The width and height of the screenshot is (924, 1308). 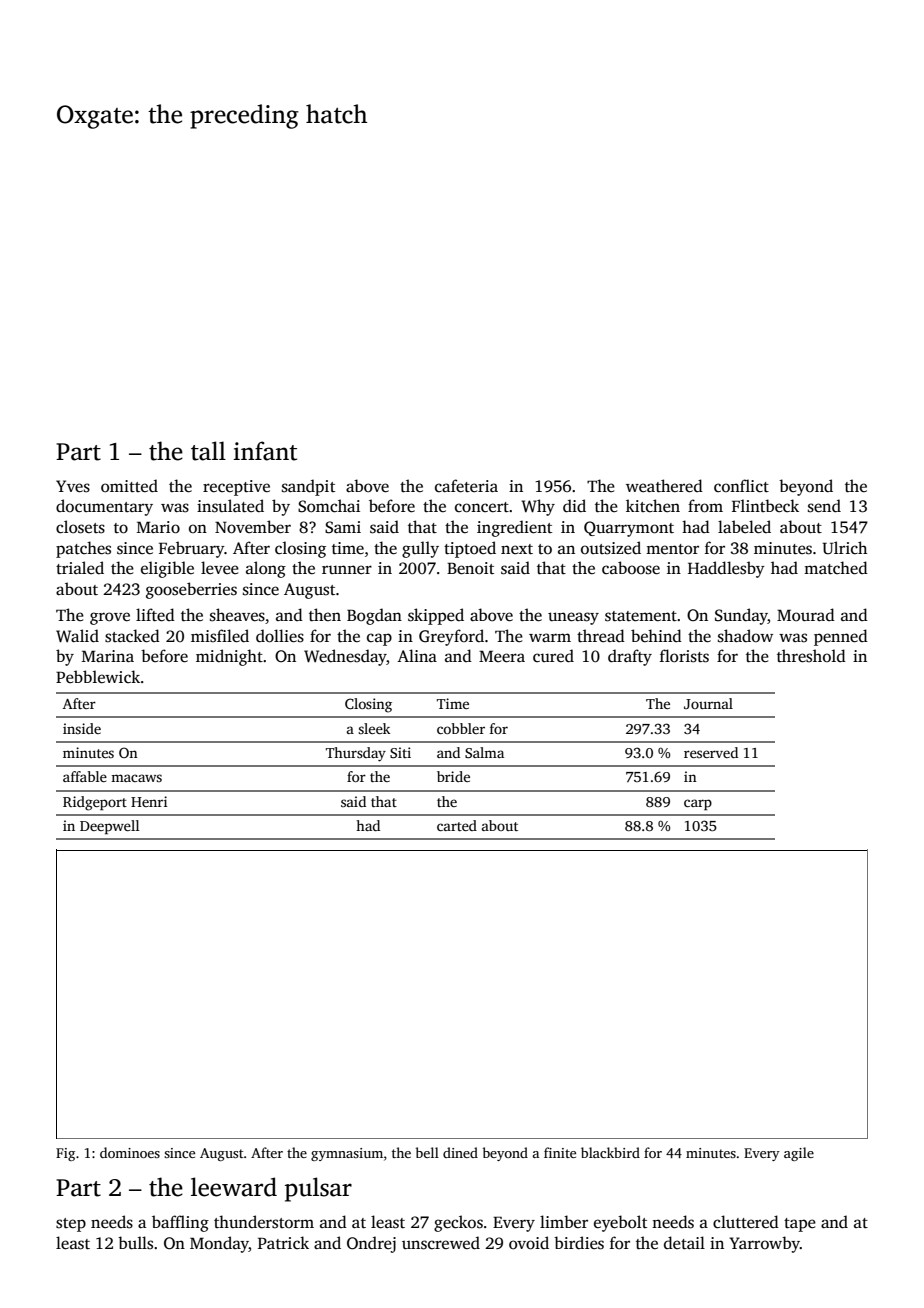 What do you see at coordinates (806, 615) in the screenshot?
I see `Mourad` at bounding box center [806, 615].
